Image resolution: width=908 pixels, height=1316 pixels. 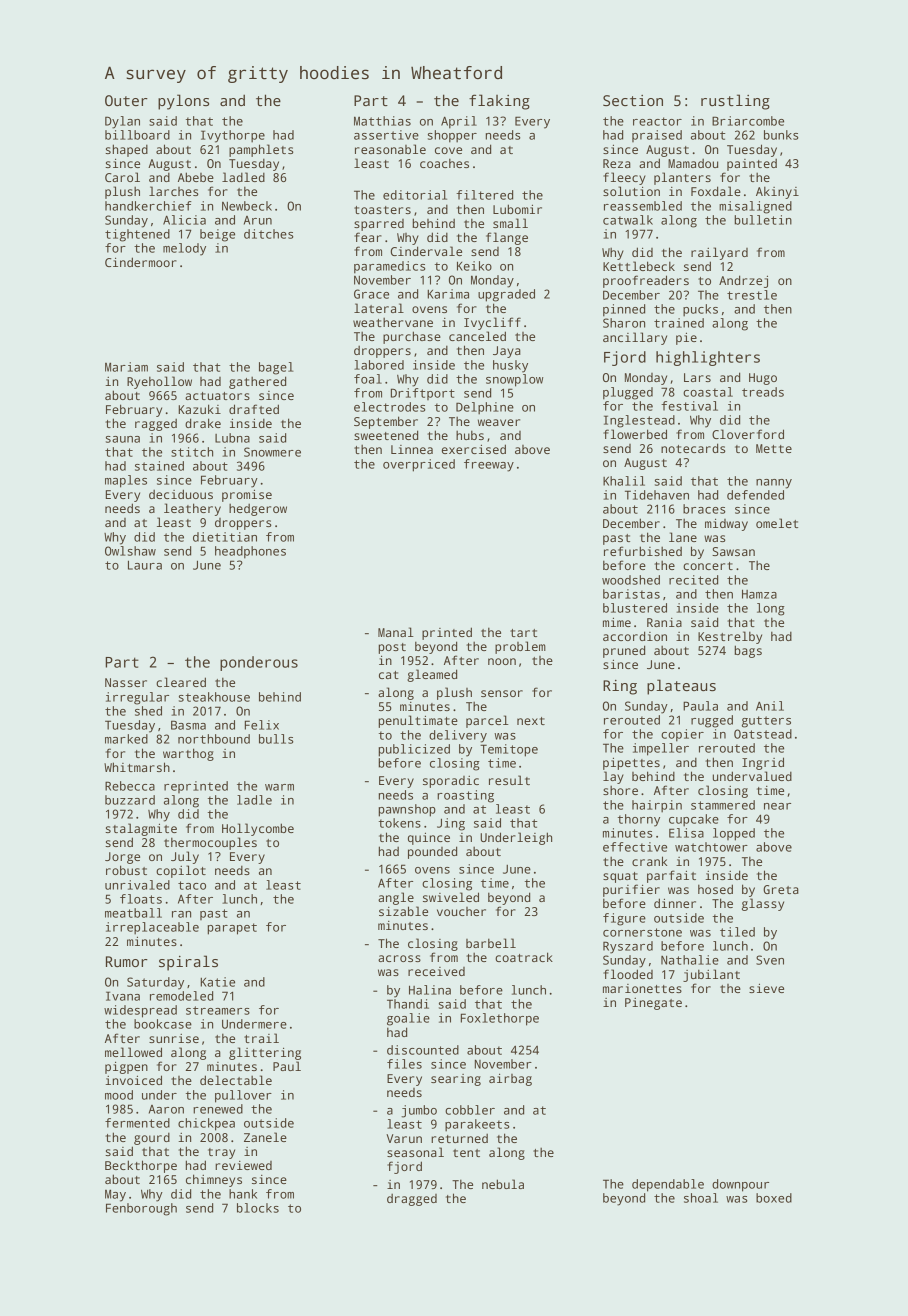 I want to click on Anil, so click(x=770, y=706).
